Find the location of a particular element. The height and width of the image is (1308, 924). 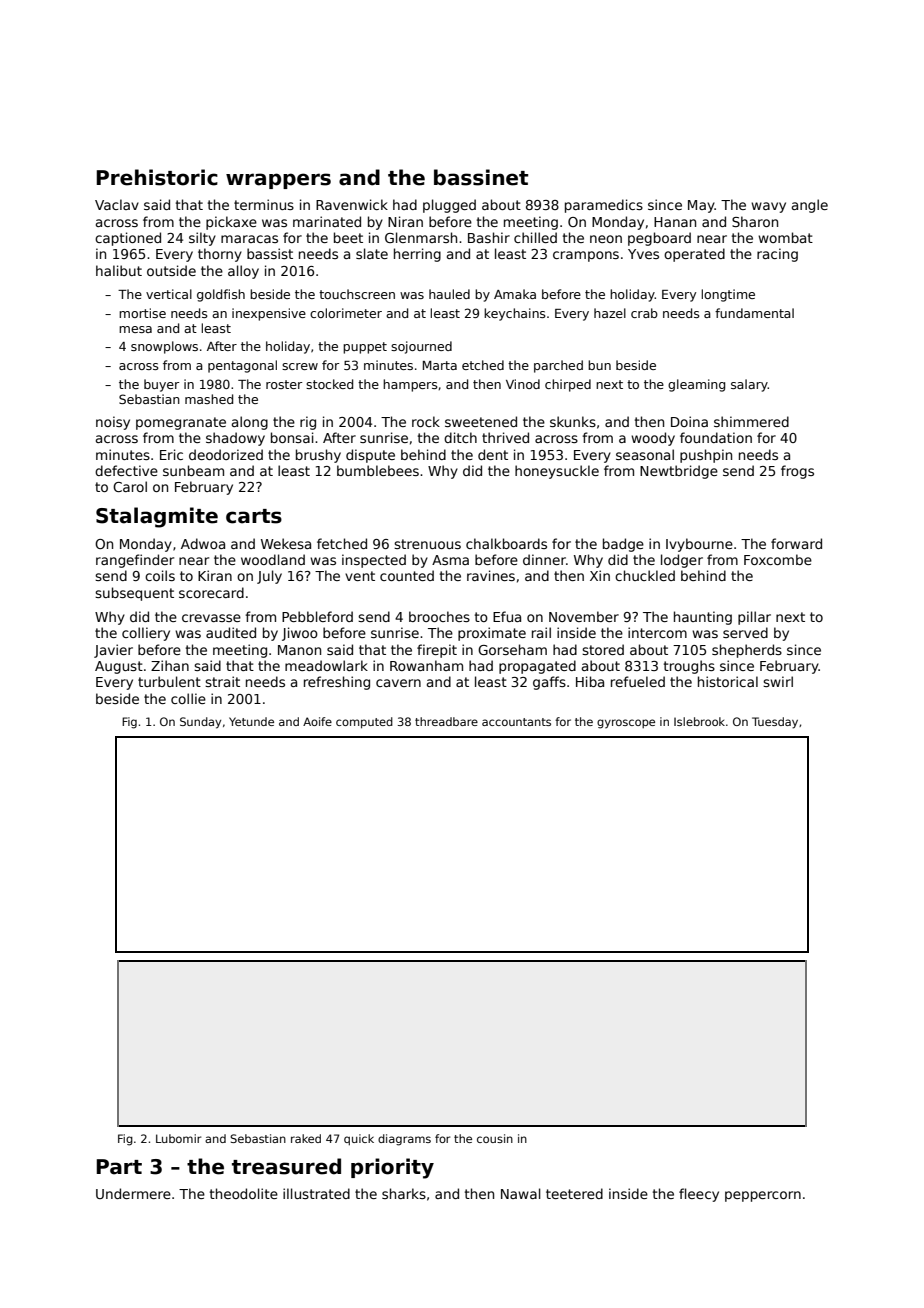

Prehistoric is located at coordinates (157, 177).
